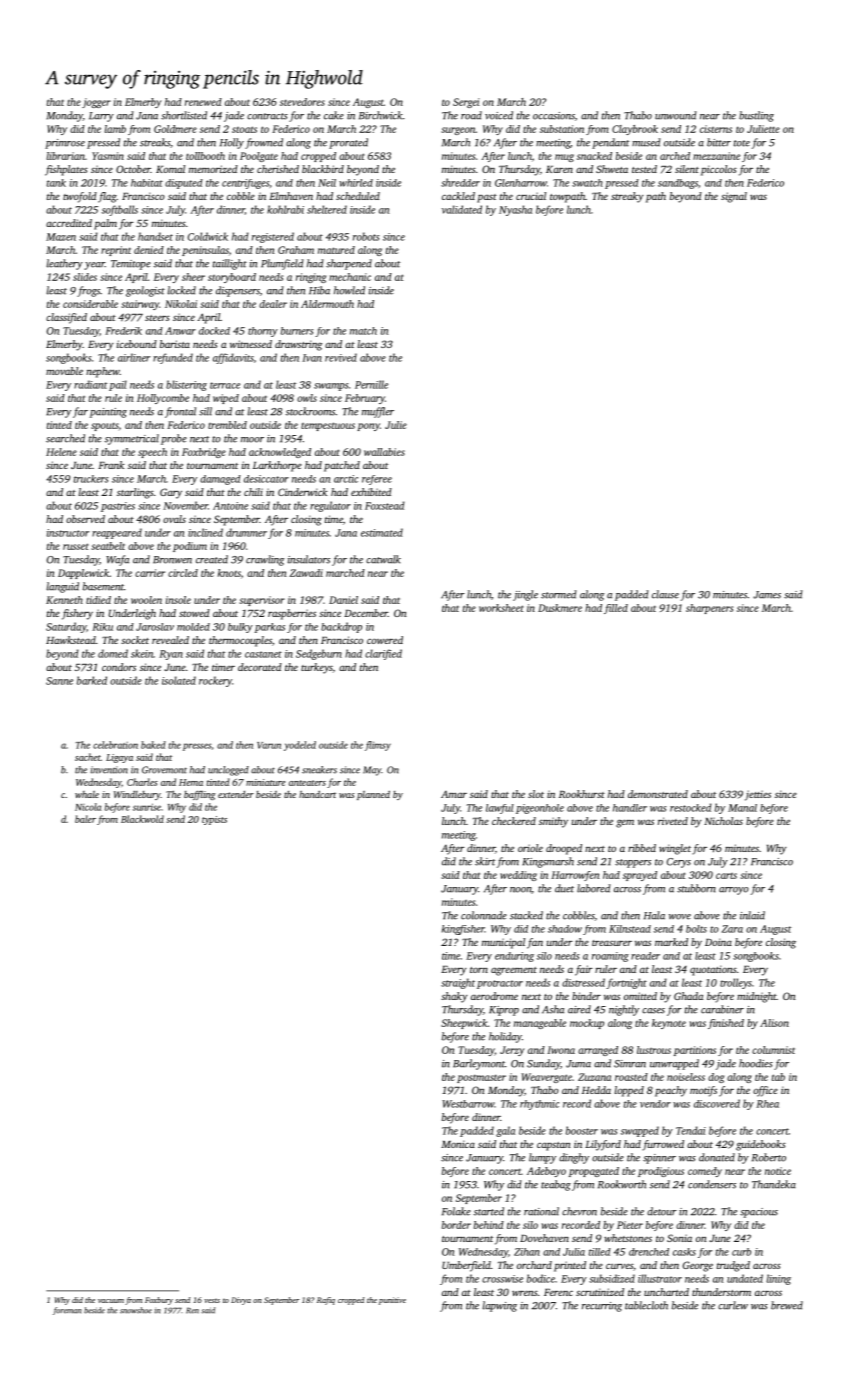  What do you see at coordinates (678, 184) in the screenshot?
I see `sandbags` at bounding box center [678, 184].
